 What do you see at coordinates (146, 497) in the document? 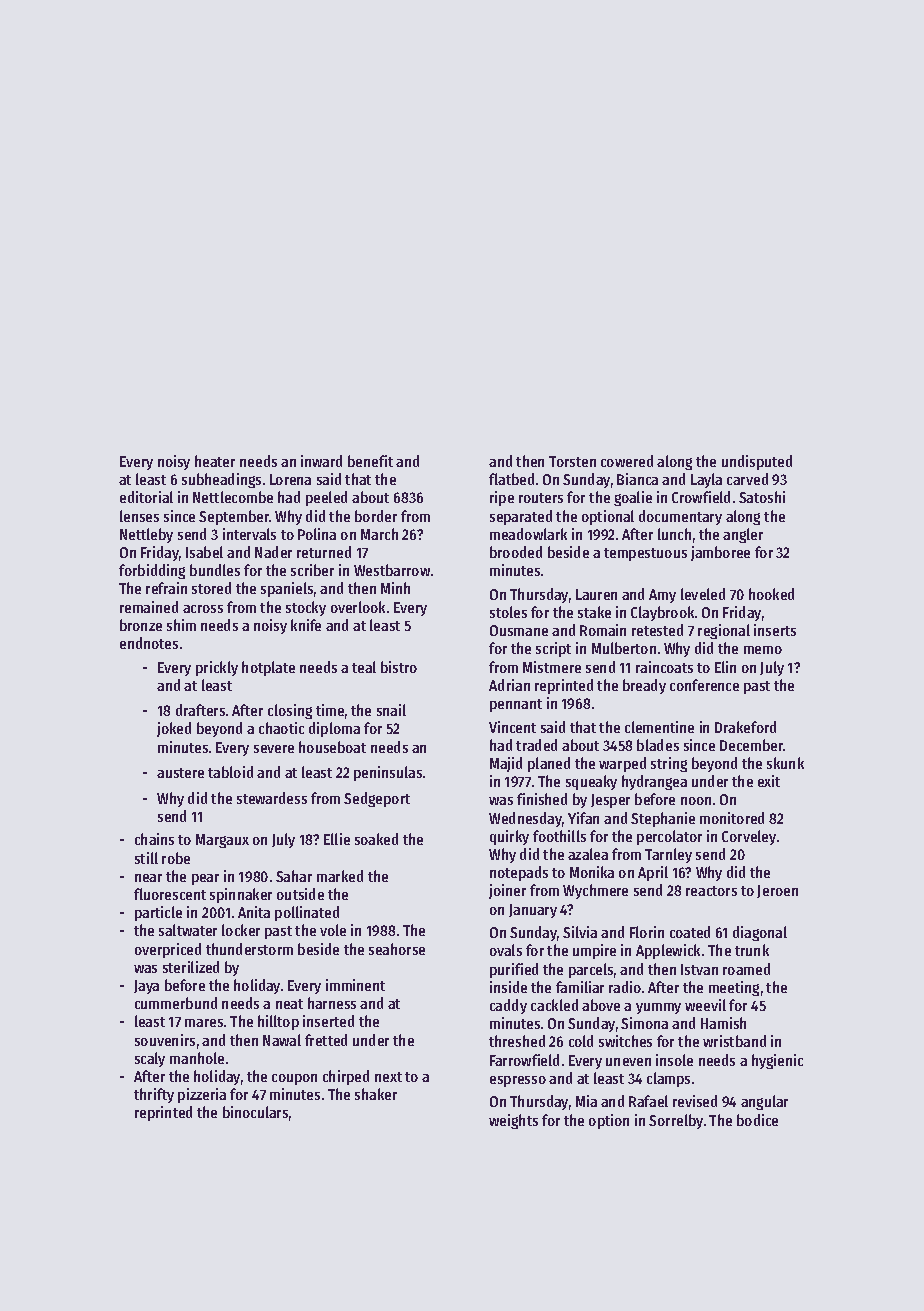
I see `editorial` at bounding box center [146, 497].
